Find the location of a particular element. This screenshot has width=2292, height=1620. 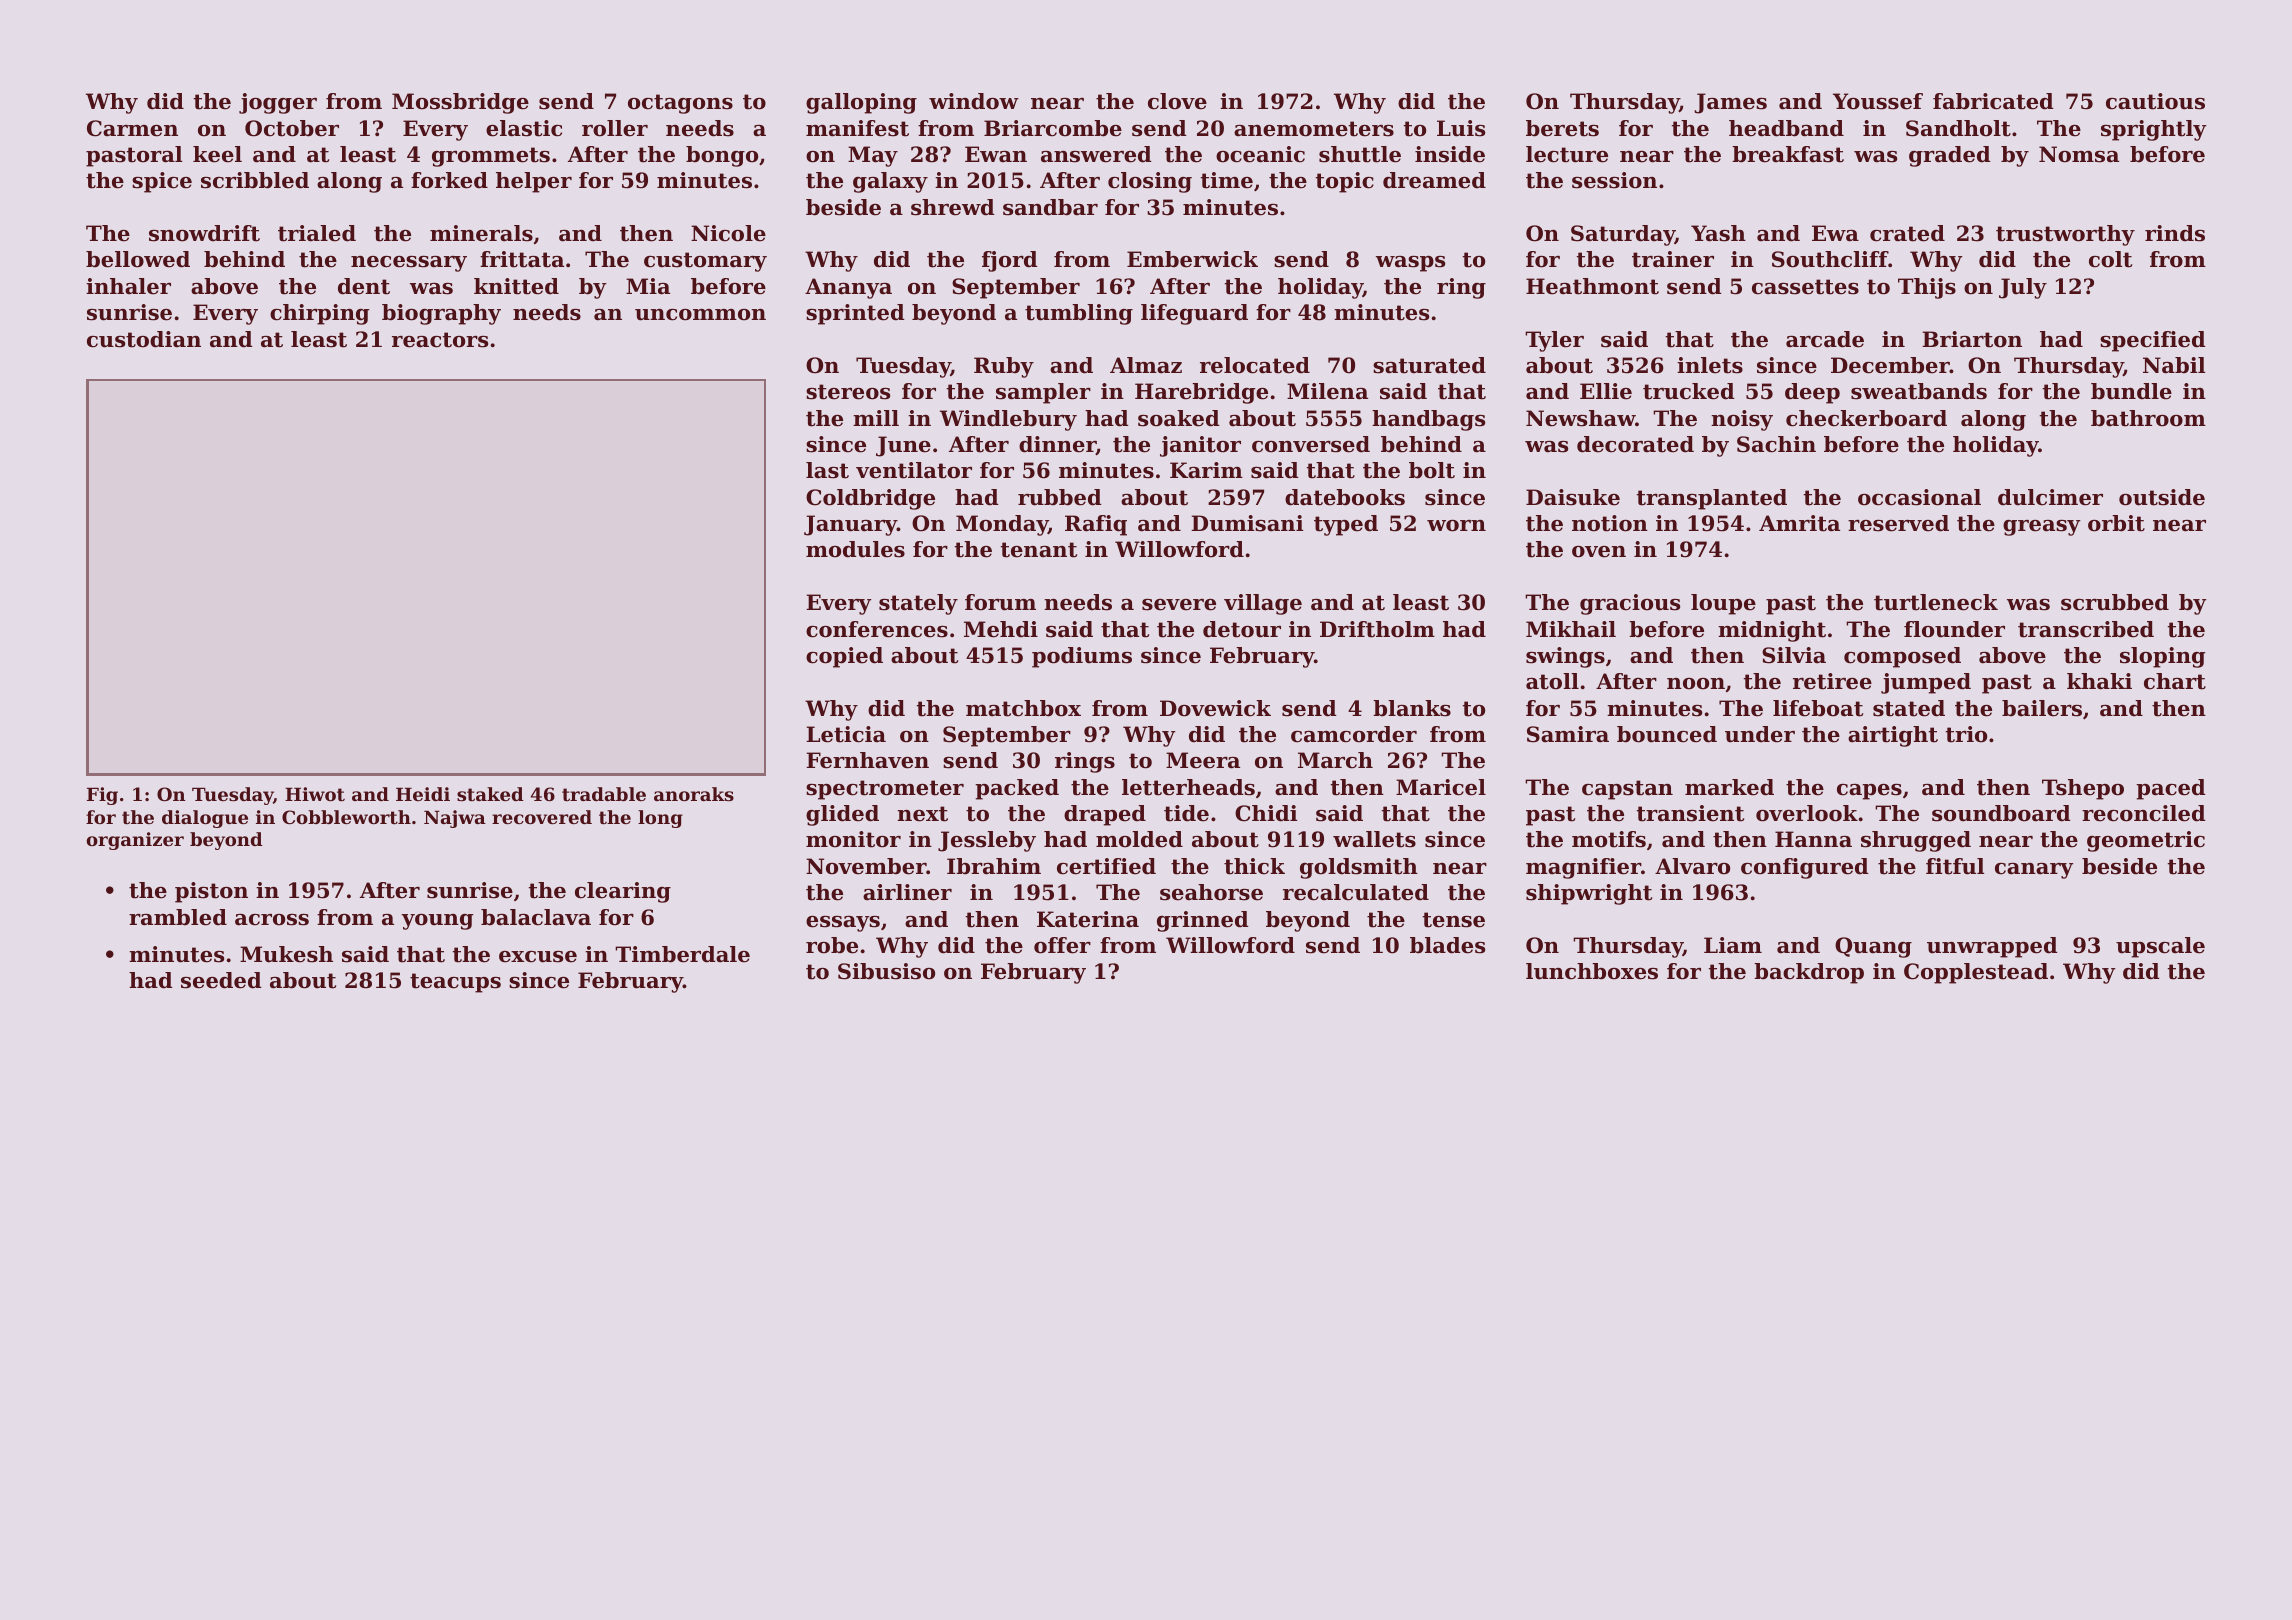

trio is located at coordinates (1966, 734).
